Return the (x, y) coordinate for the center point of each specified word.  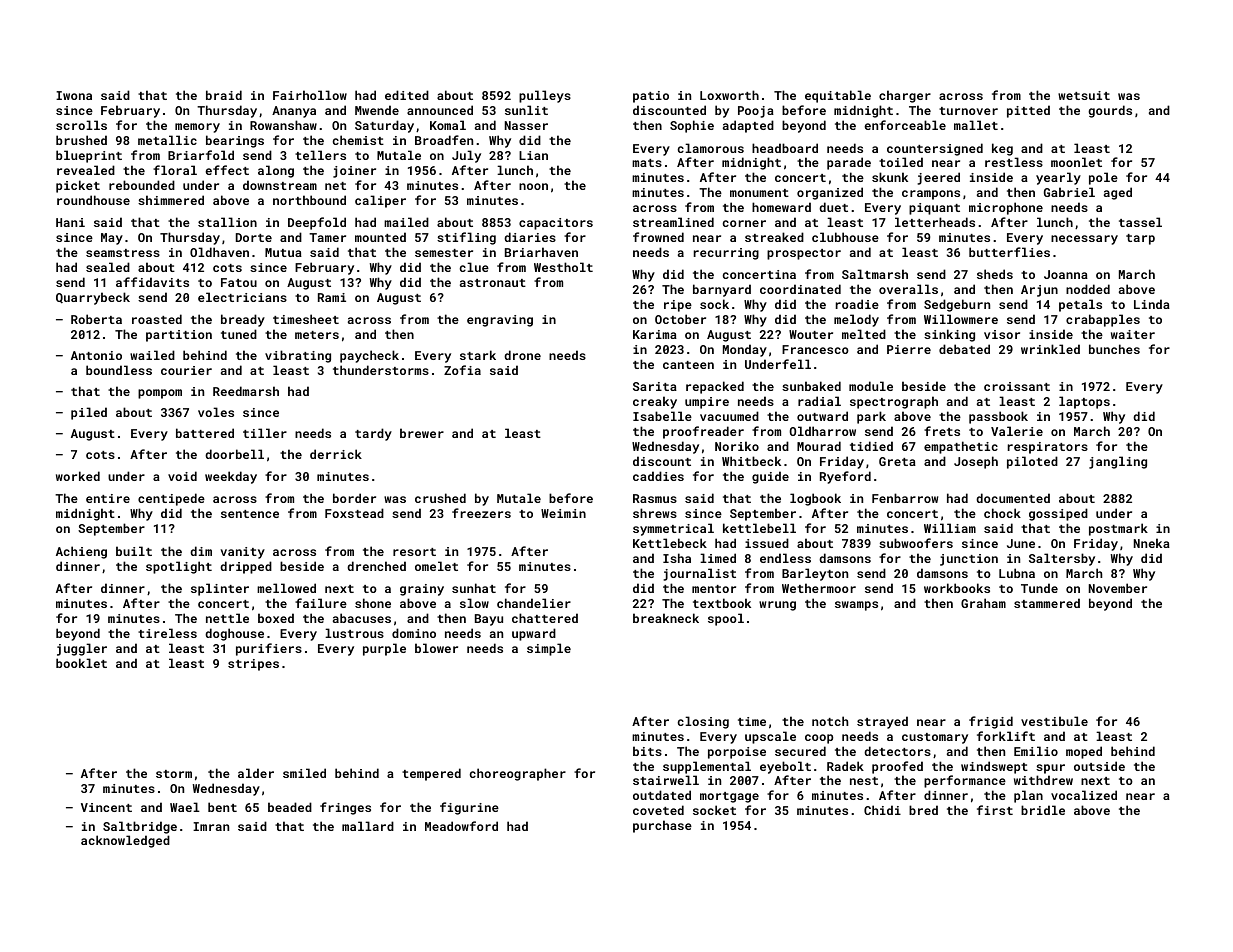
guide (770, 477)
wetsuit (1084, 95)
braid (224, 95)
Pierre (909, 349)
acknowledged (125, 841)
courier (186, 370)
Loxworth (729, 95)
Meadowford (461, 826)
